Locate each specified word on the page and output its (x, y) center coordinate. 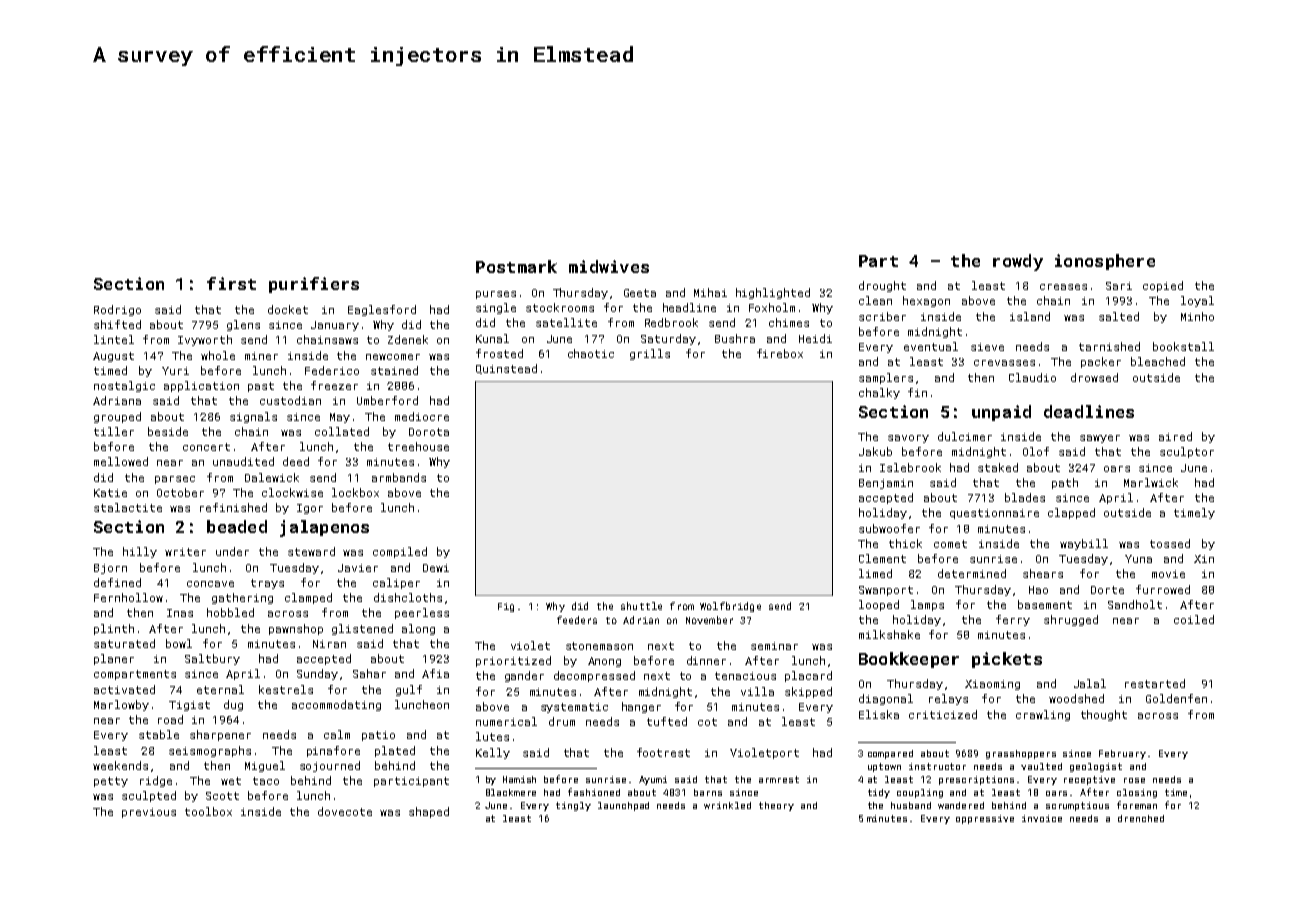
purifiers (314, 285)
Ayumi (653, 780)
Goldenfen (1176, 698)
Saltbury (212, 659)
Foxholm (772, 307)
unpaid (1001, 413)
